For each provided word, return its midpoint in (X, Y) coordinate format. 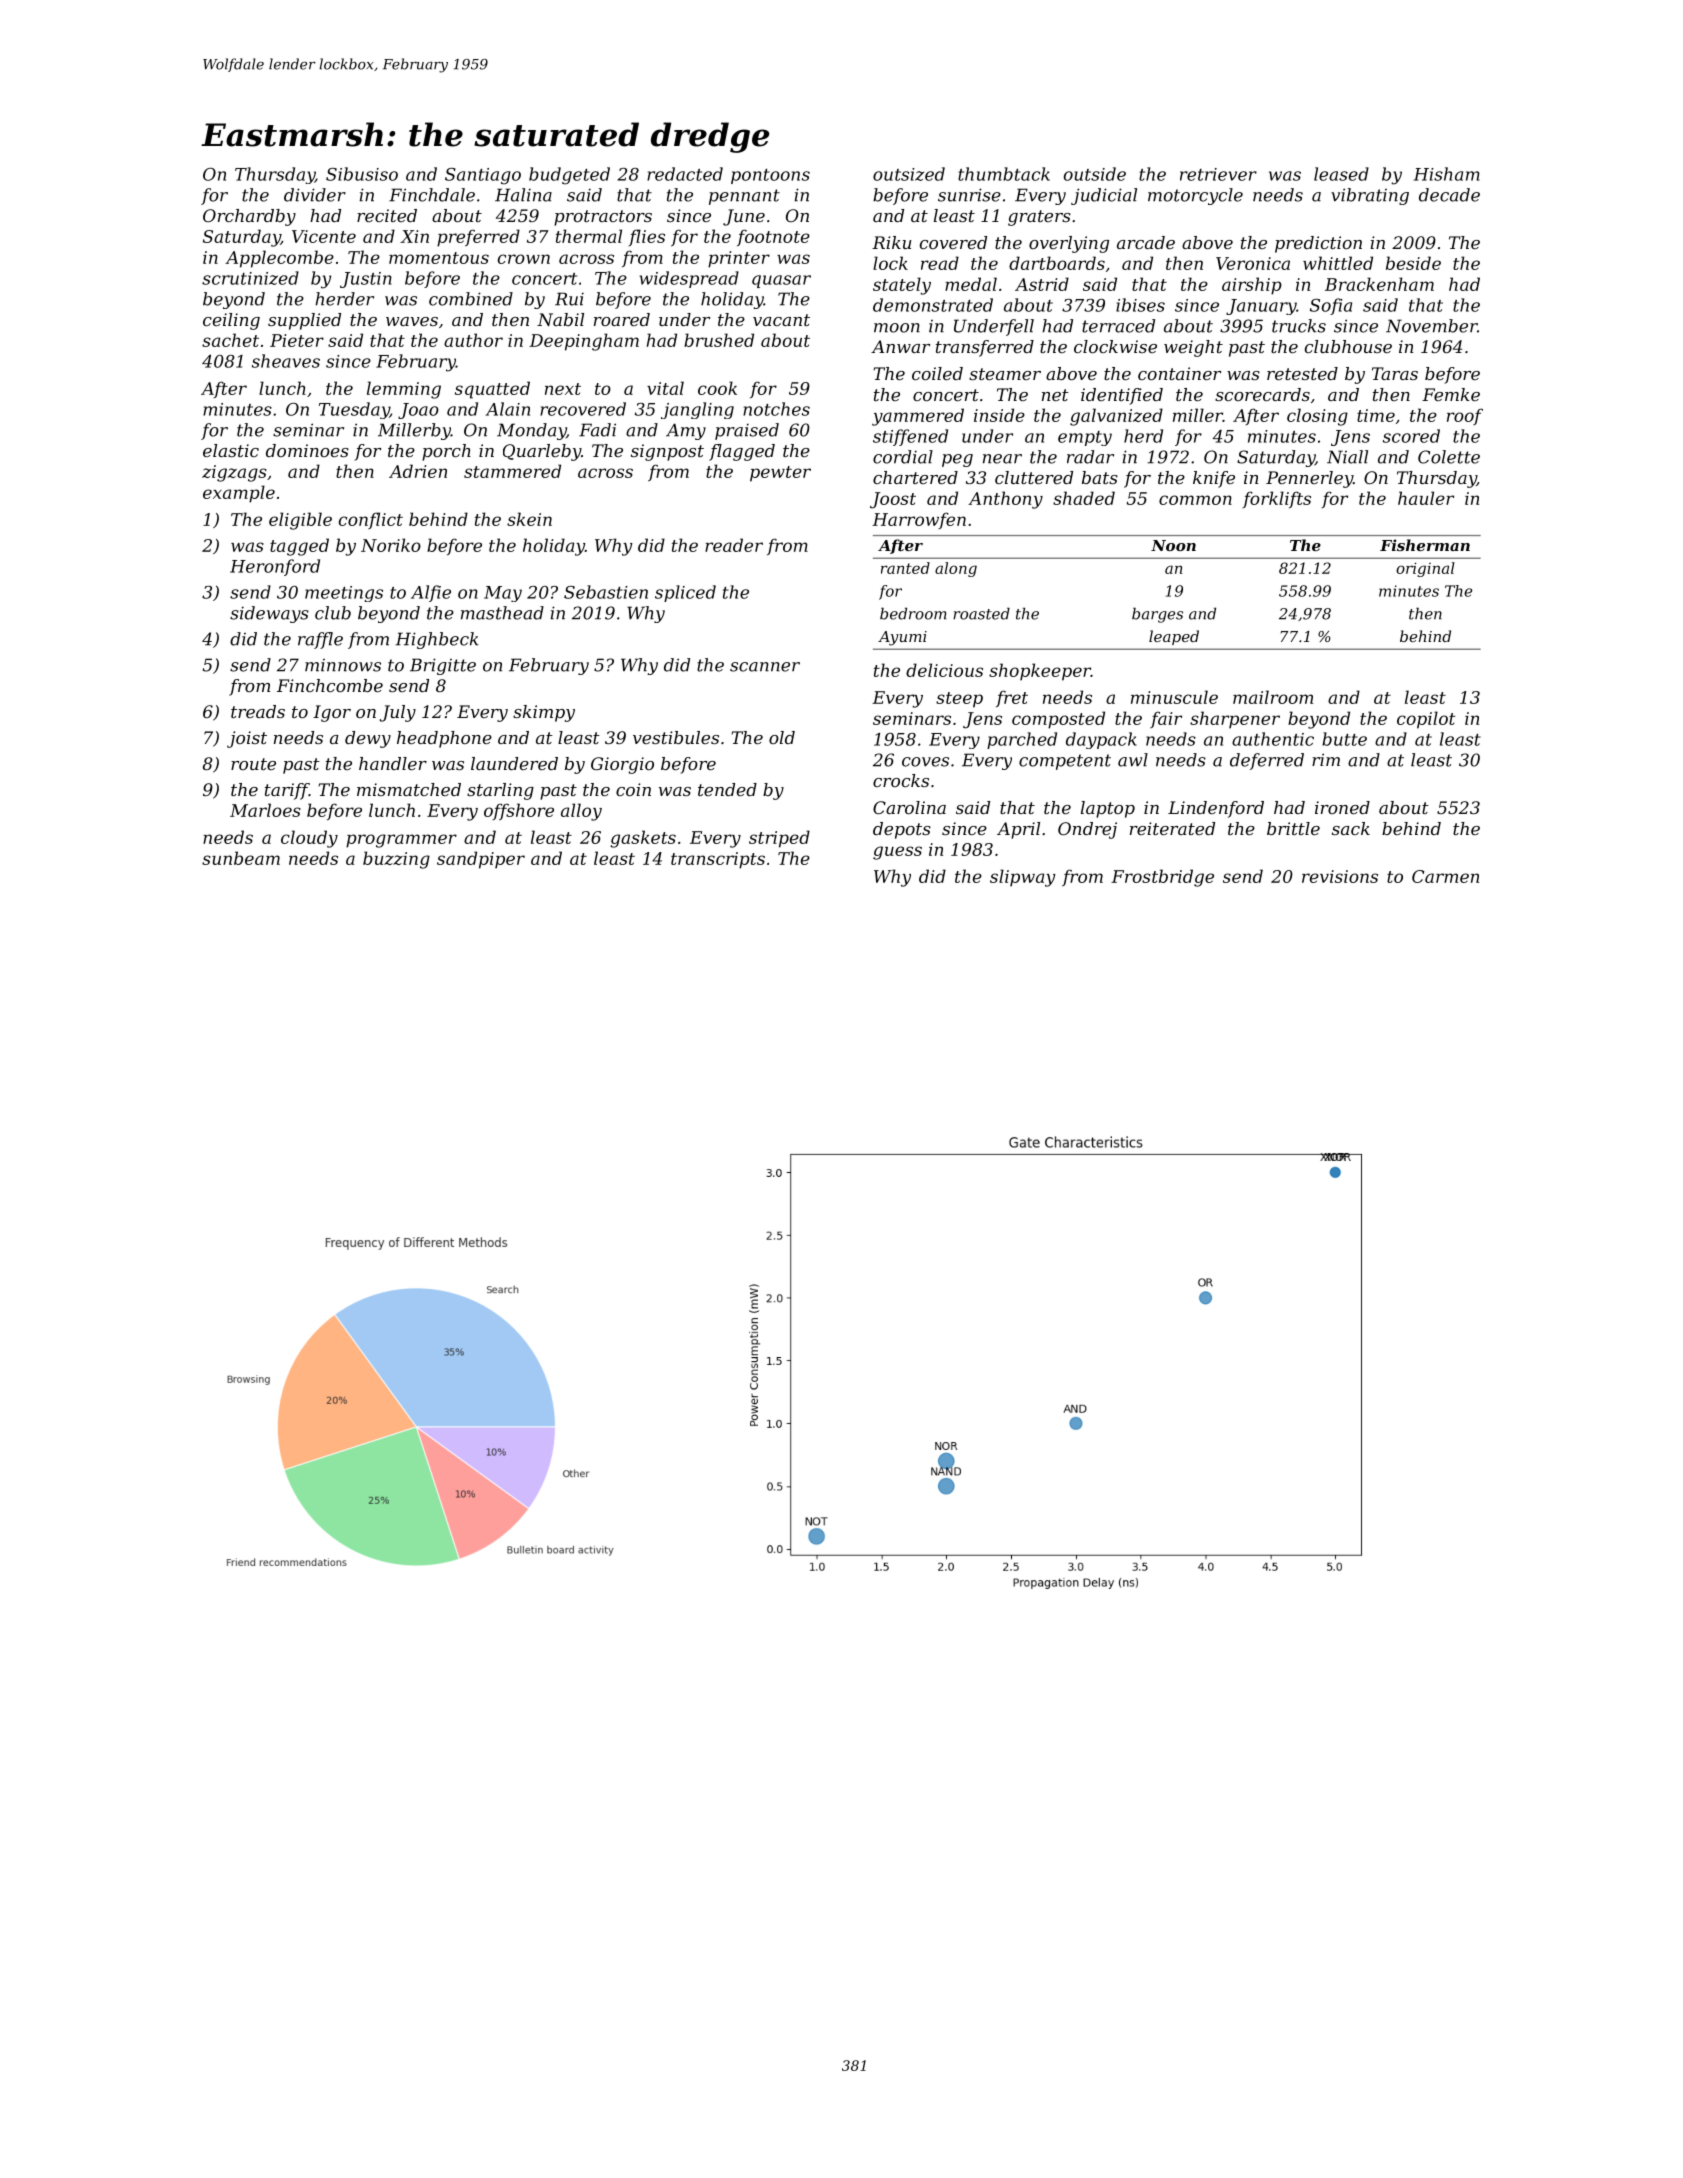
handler (393, 763)
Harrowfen (919, 520)
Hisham (1447, 174)
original (1425, 569)
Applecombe (279, 259)
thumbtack (1004, 174)
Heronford (275, 567)
